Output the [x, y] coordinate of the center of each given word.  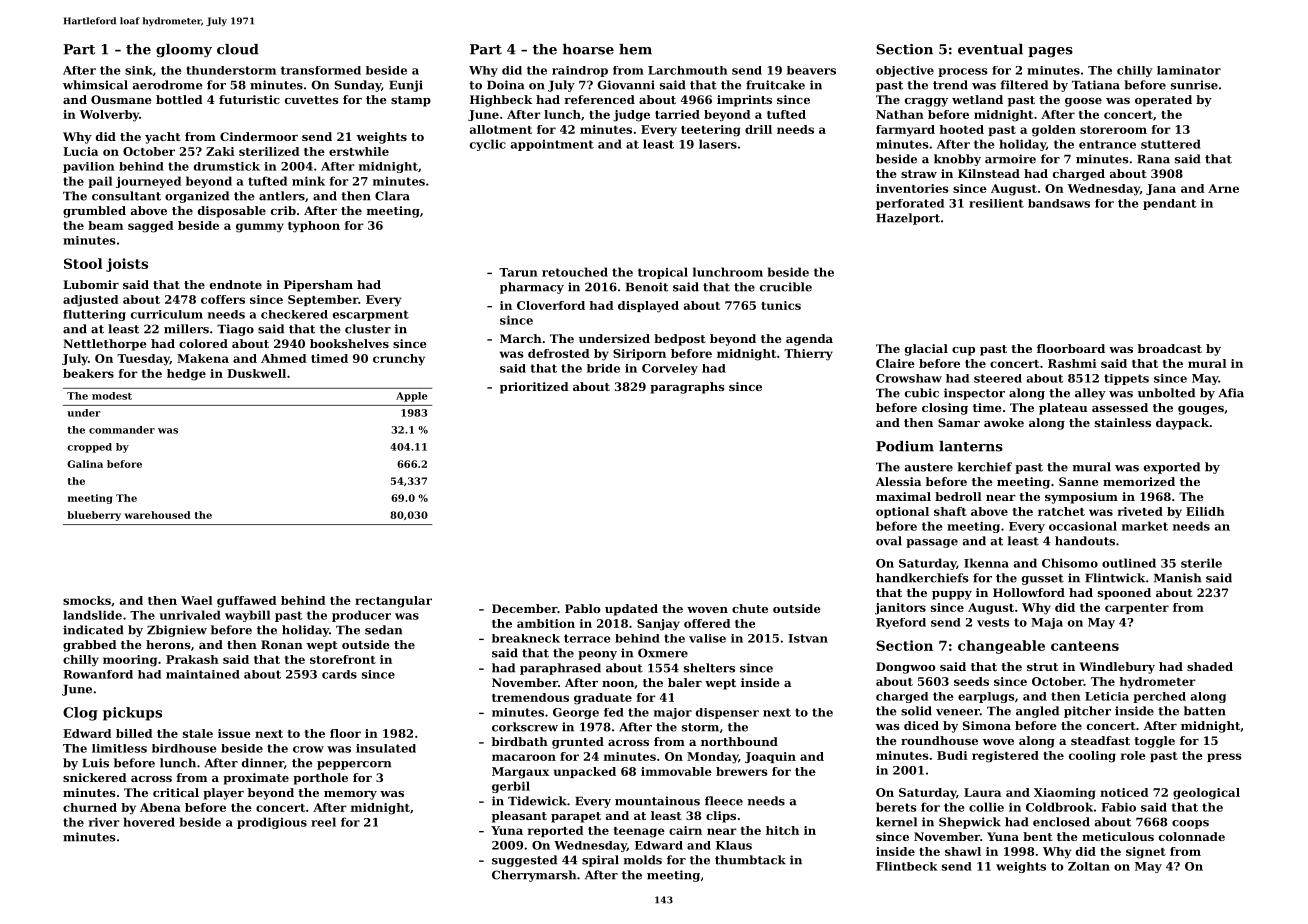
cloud [238, 49]
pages [1050, 52]
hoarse [588, 49]
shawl [963, 851]
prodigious [272, 823]
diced [921, 725]
